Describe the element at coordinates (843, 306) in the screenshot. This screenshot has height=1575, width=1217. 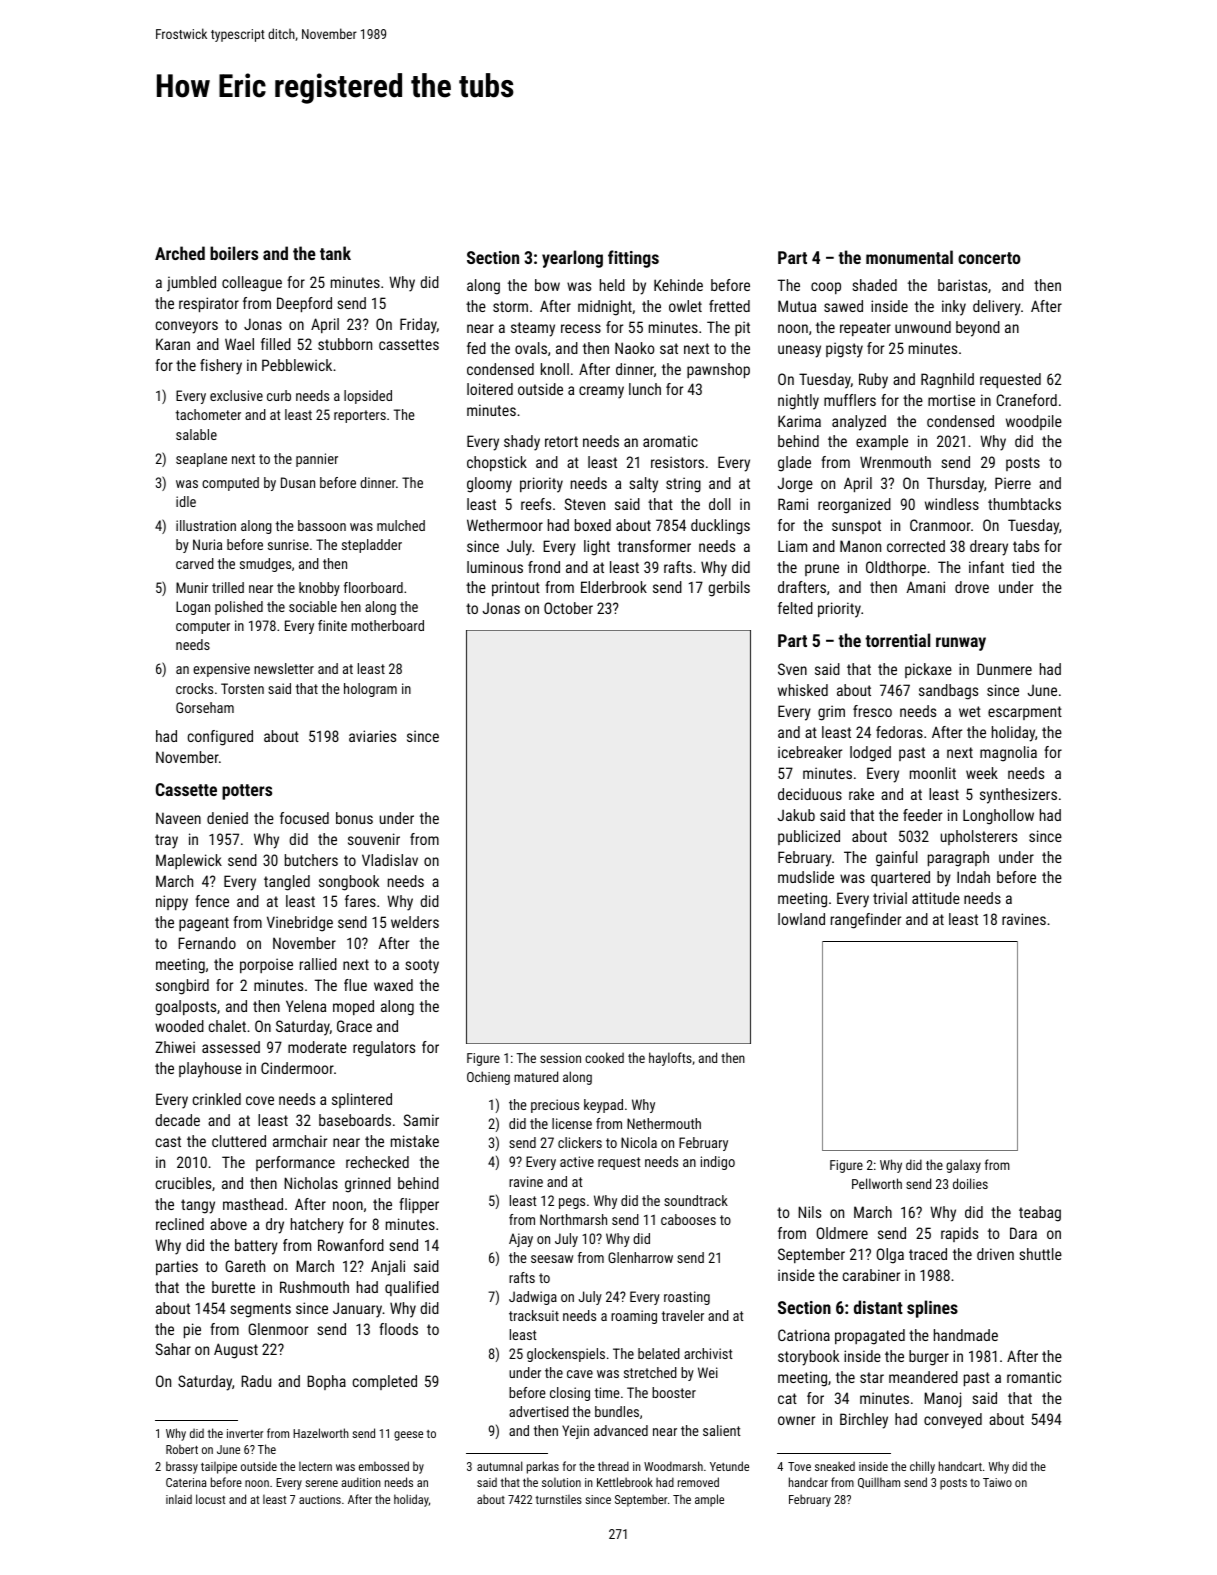
I see `sawed` at that location.
